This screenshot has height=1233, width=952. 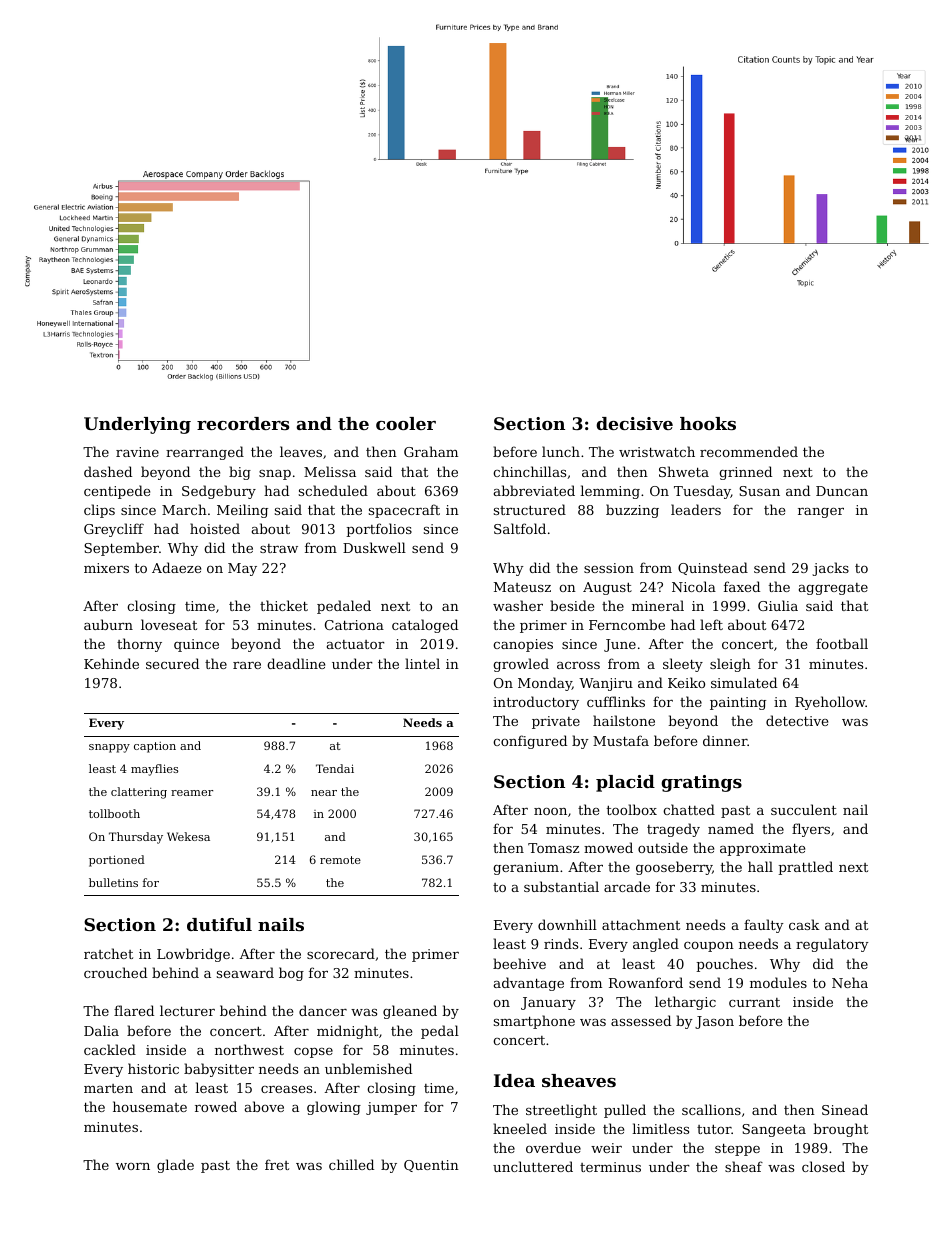 I want to click on Quentin, so click(x=431, y=1166).
